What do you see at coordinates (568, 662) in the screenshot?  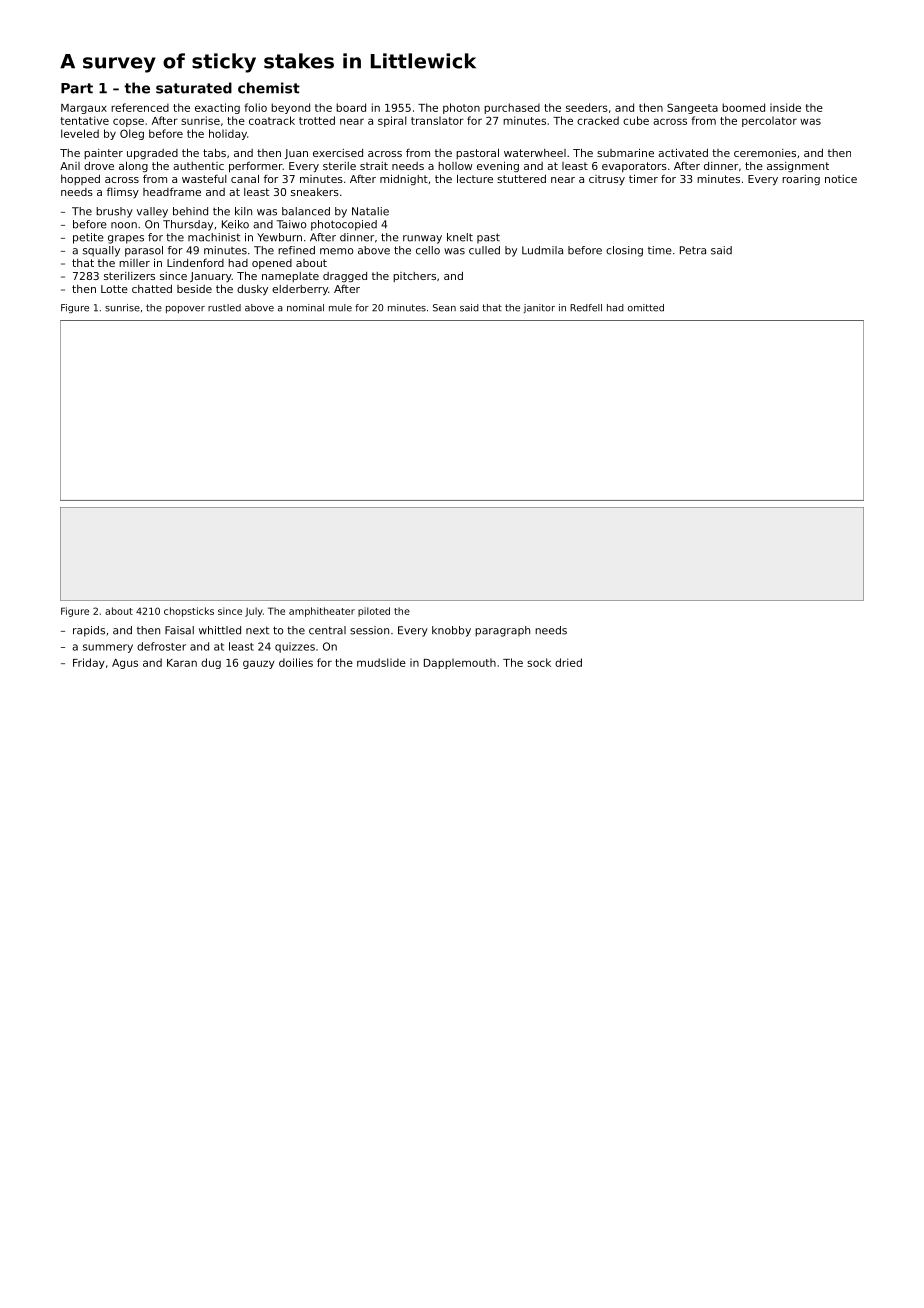 I see `dried` at bounding box center [568, 662].
